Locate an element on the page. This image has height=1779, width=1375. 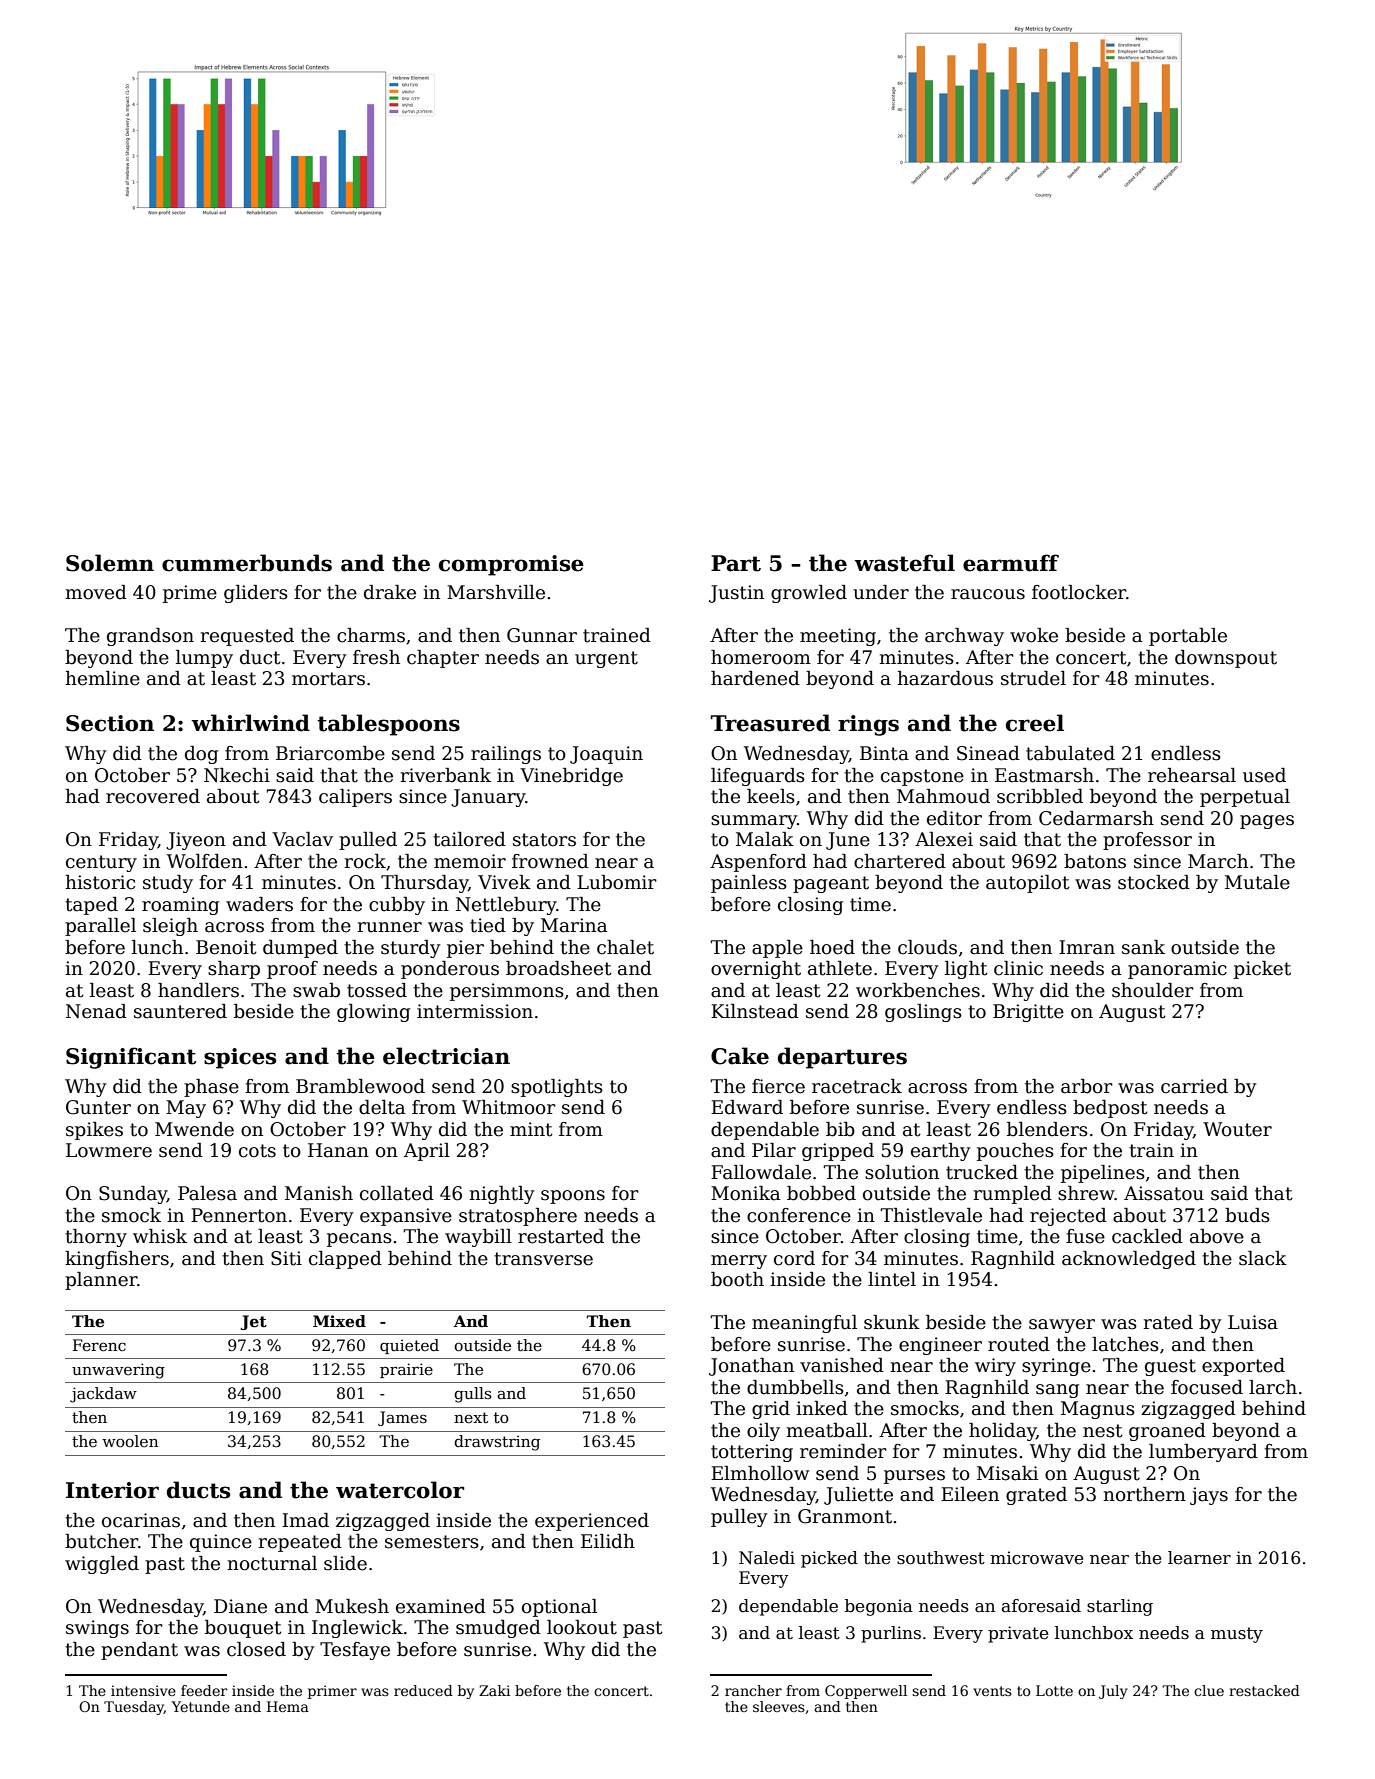
cummerbunds is located at coordinates (247, 563).
